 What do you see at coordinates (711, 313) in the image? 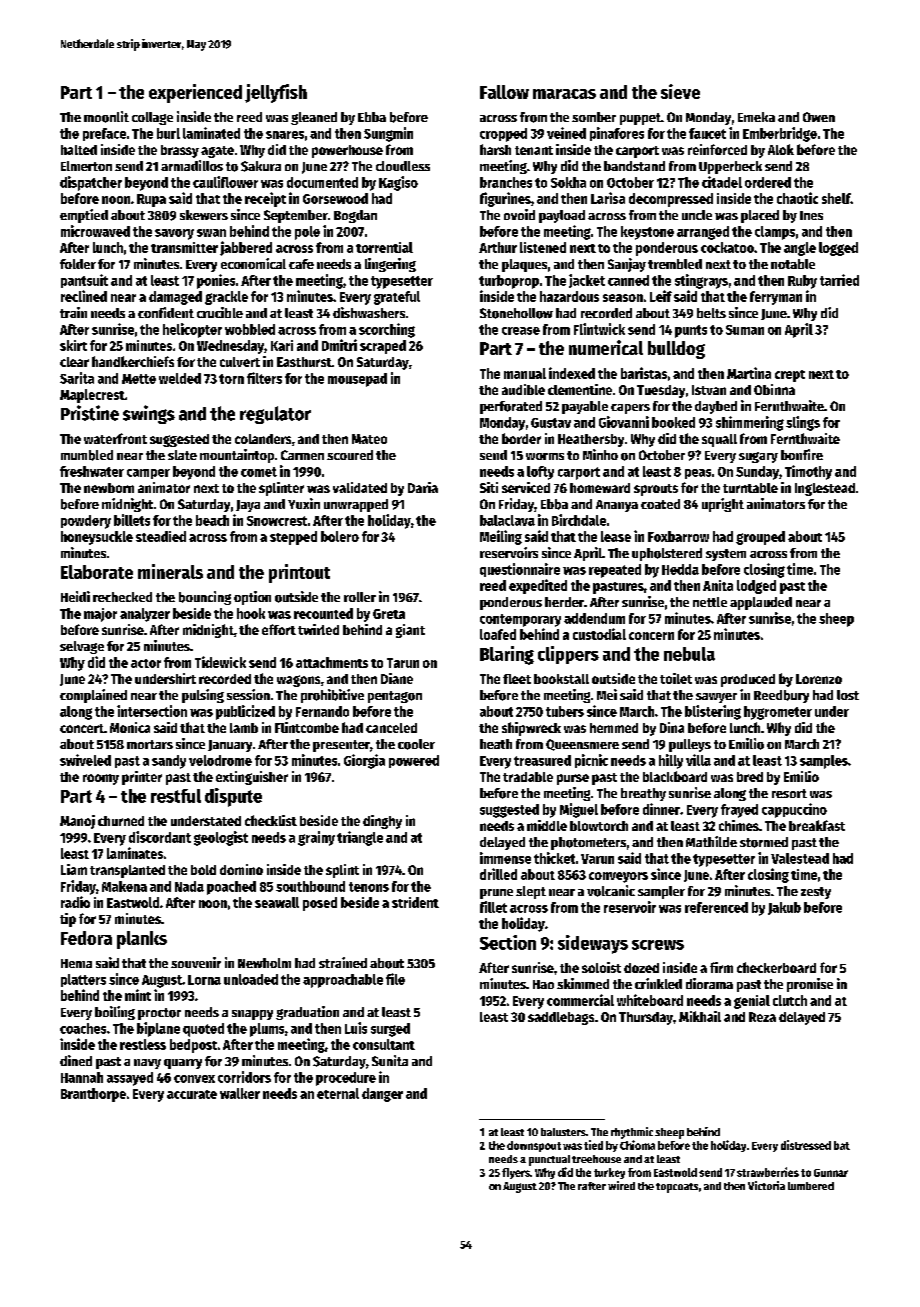
I see `belts` at bounding box center [711, 313].
